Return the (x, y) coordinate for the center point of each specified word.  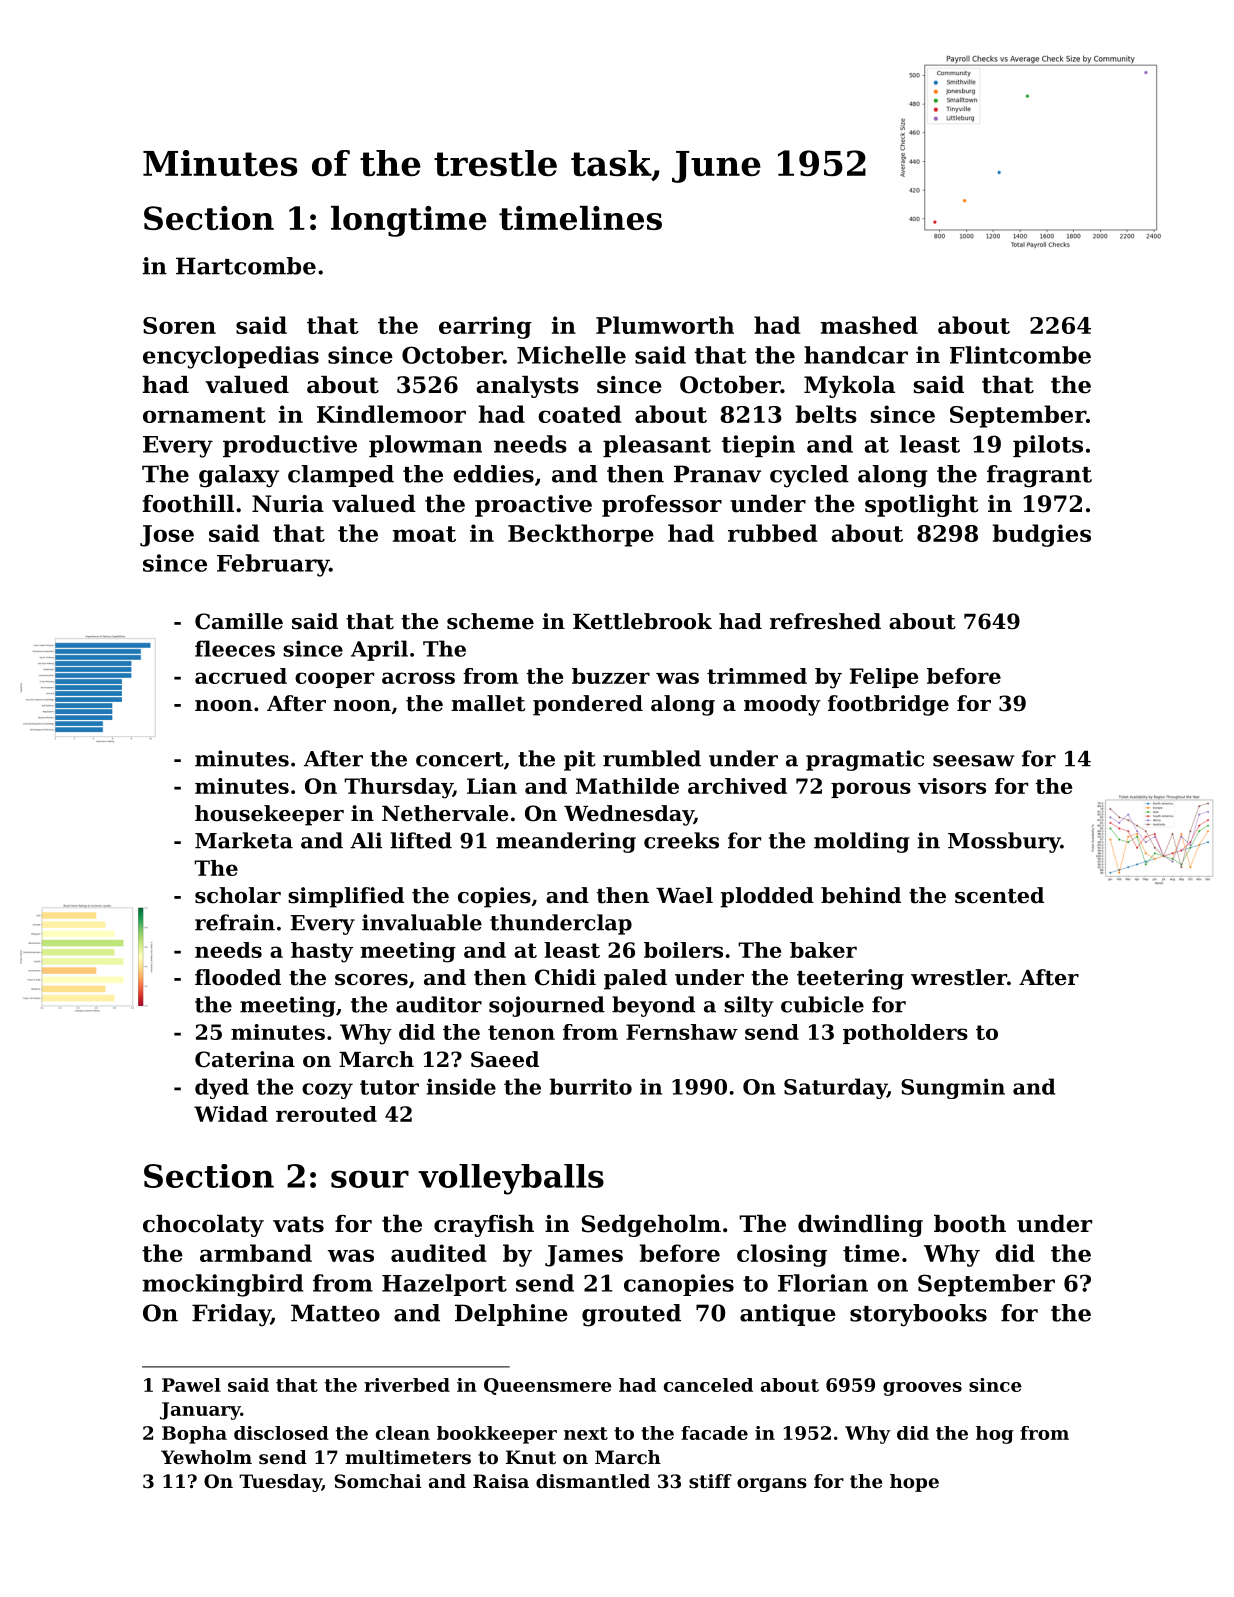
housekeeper (269, 815)
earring (485, 327)
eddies (493, 474)
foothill (188, 504)
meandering (566, 842)
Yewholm (206, 1457)
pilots (1048, 446)
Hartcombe (246, 266)
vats (298, 1224)
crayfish (484, 1226)
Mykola (849, 387)
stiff (710, 1481)
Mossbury (1004, 842)
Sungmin (953, 1088)
